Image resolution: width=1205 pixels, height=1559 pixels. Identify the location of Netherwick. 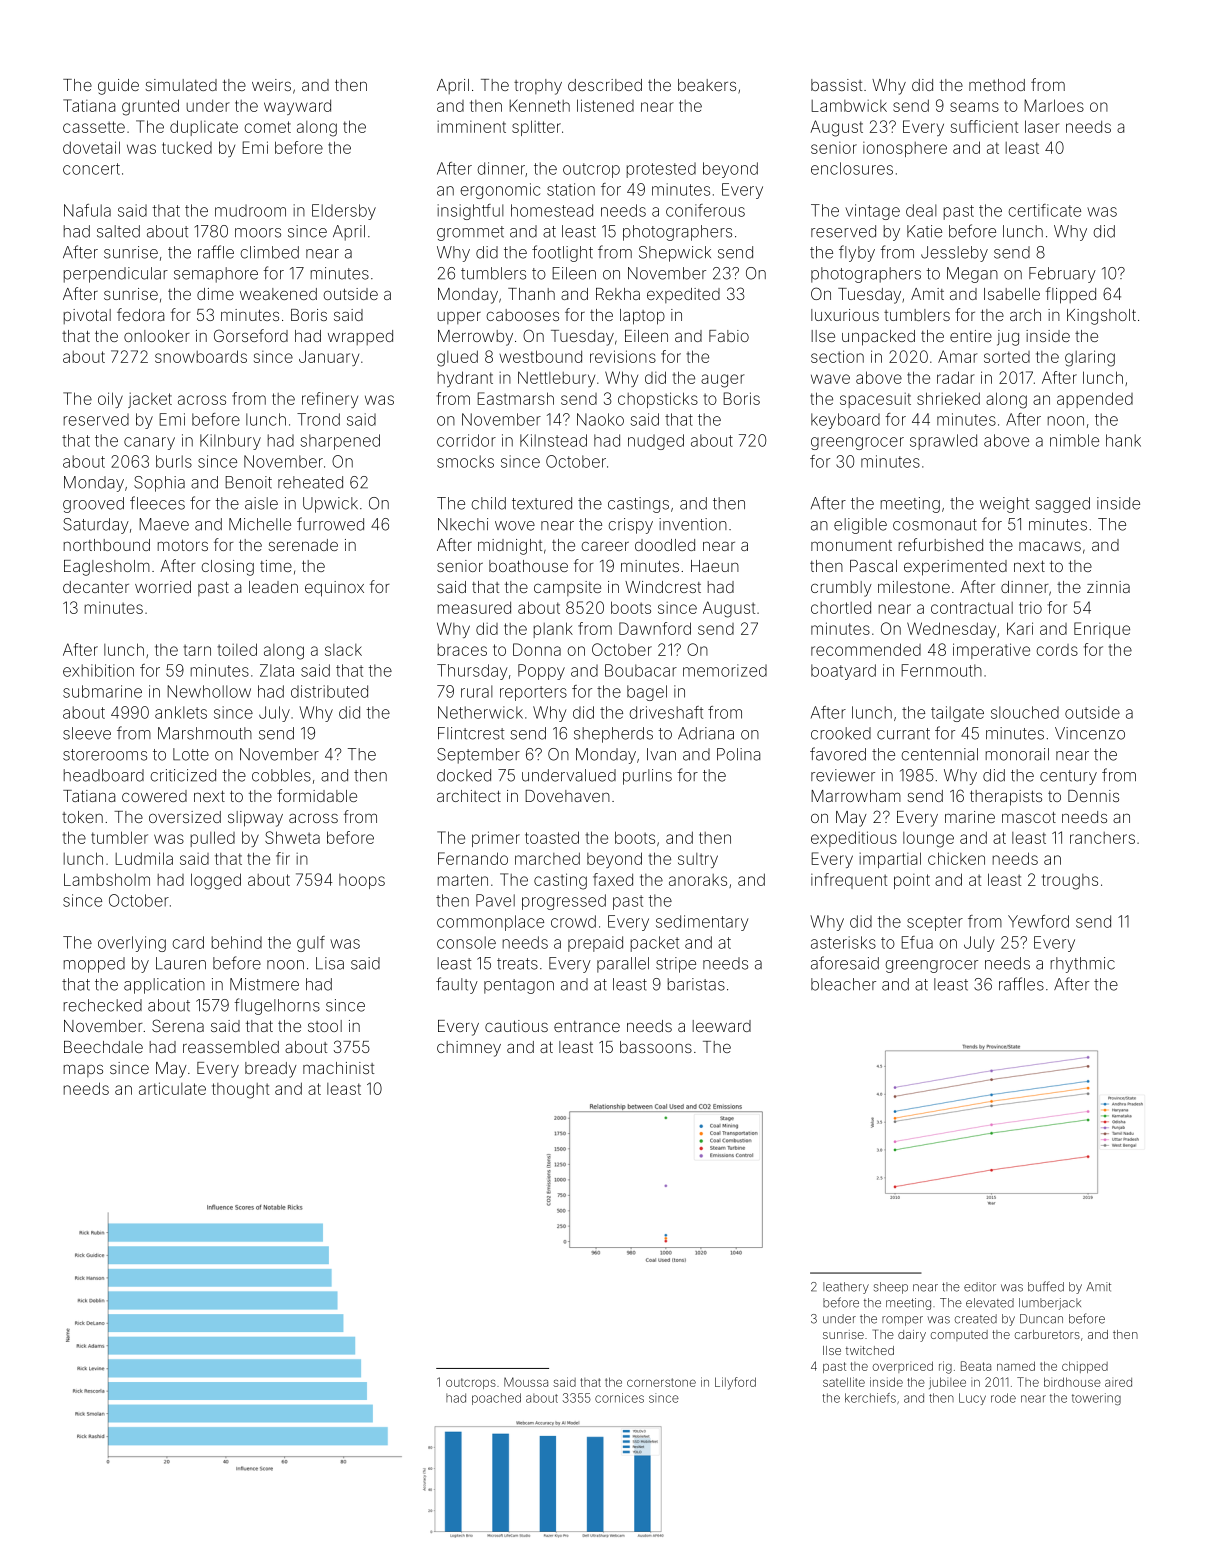
(480, 712).
